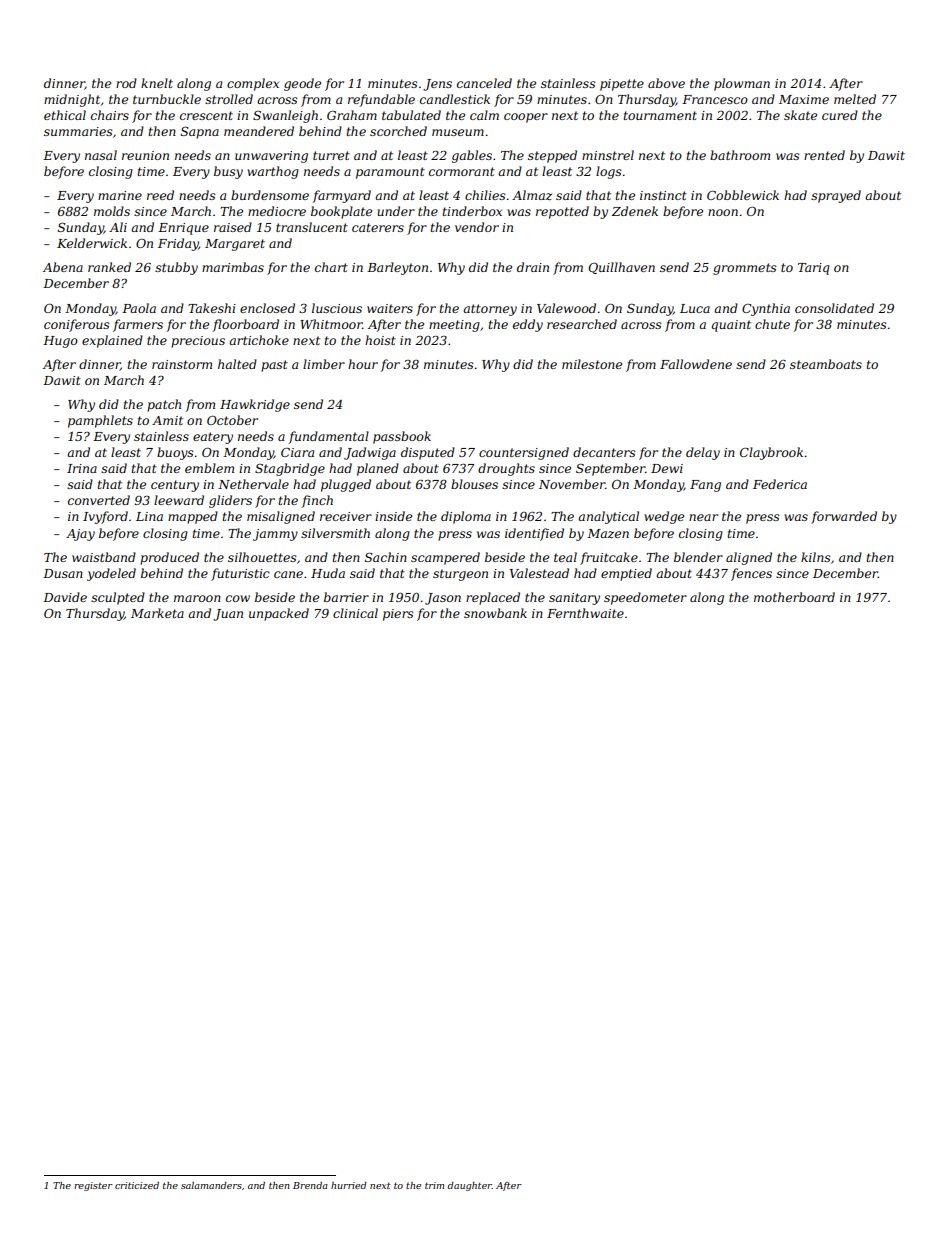  Describe the element at coordinates (794, 597) in the screenshot. I see `motherboard` at that location.
